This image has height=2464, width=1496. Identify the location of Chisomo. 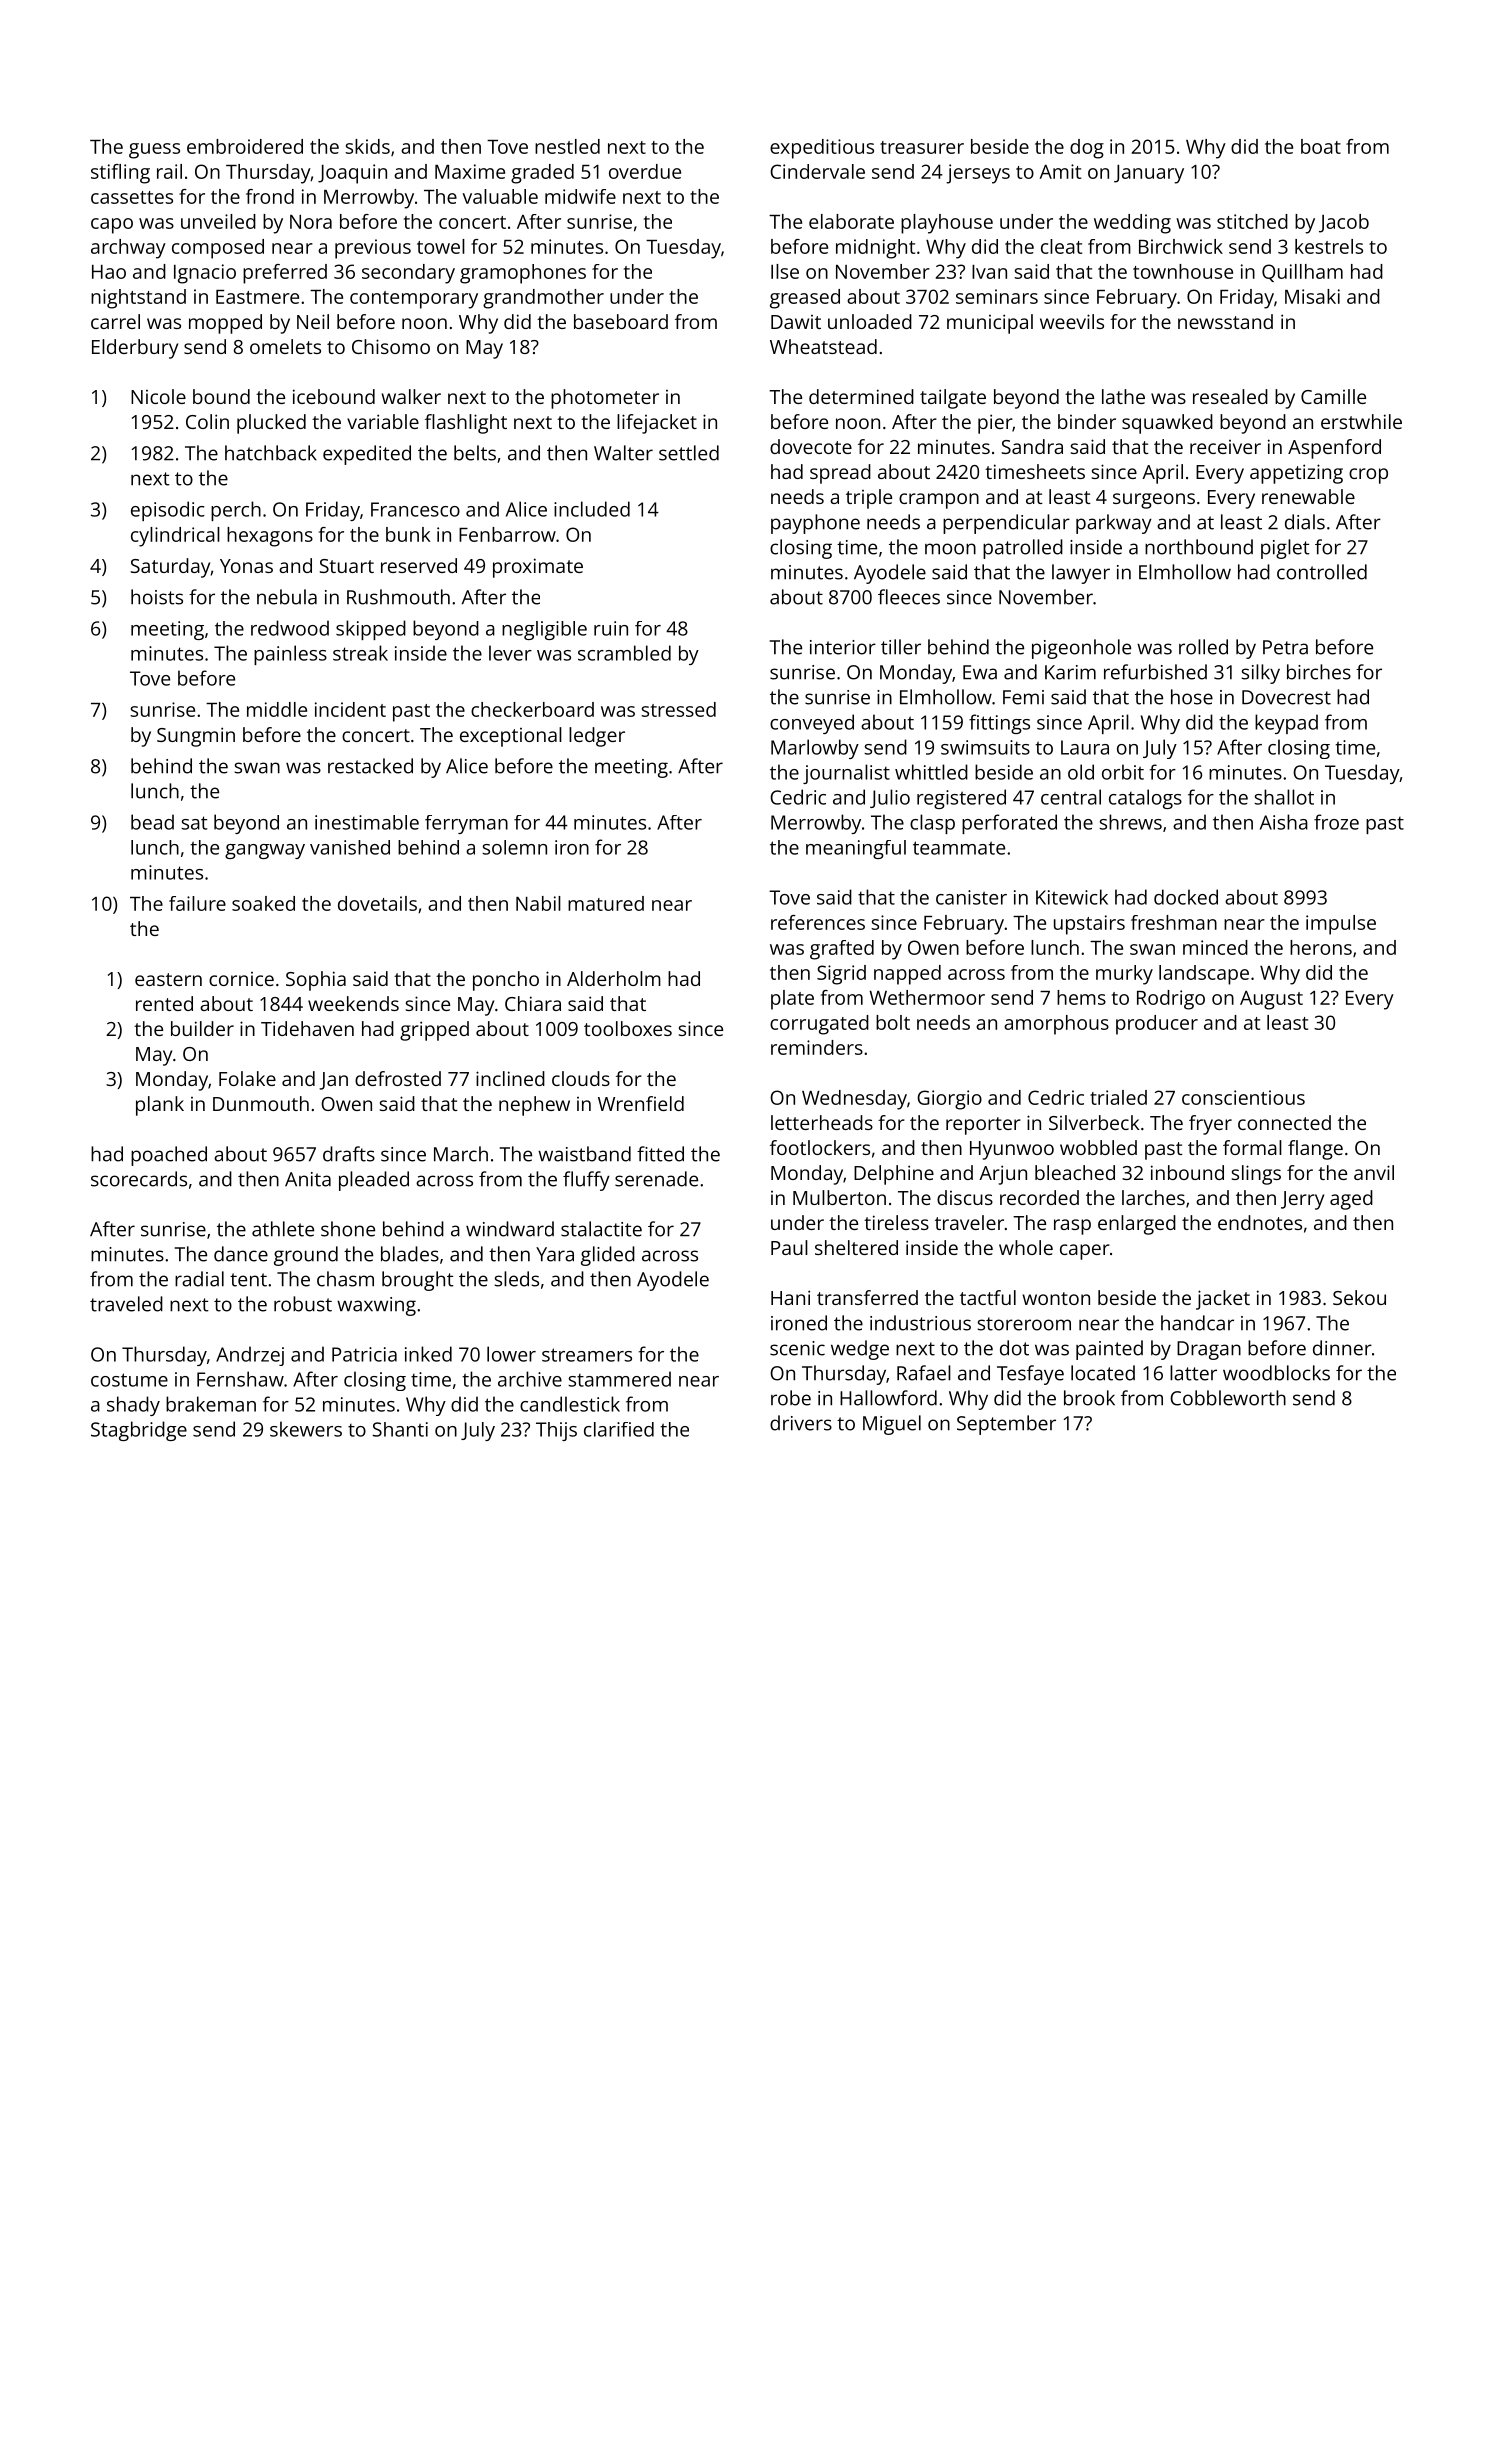
(391, 346).
